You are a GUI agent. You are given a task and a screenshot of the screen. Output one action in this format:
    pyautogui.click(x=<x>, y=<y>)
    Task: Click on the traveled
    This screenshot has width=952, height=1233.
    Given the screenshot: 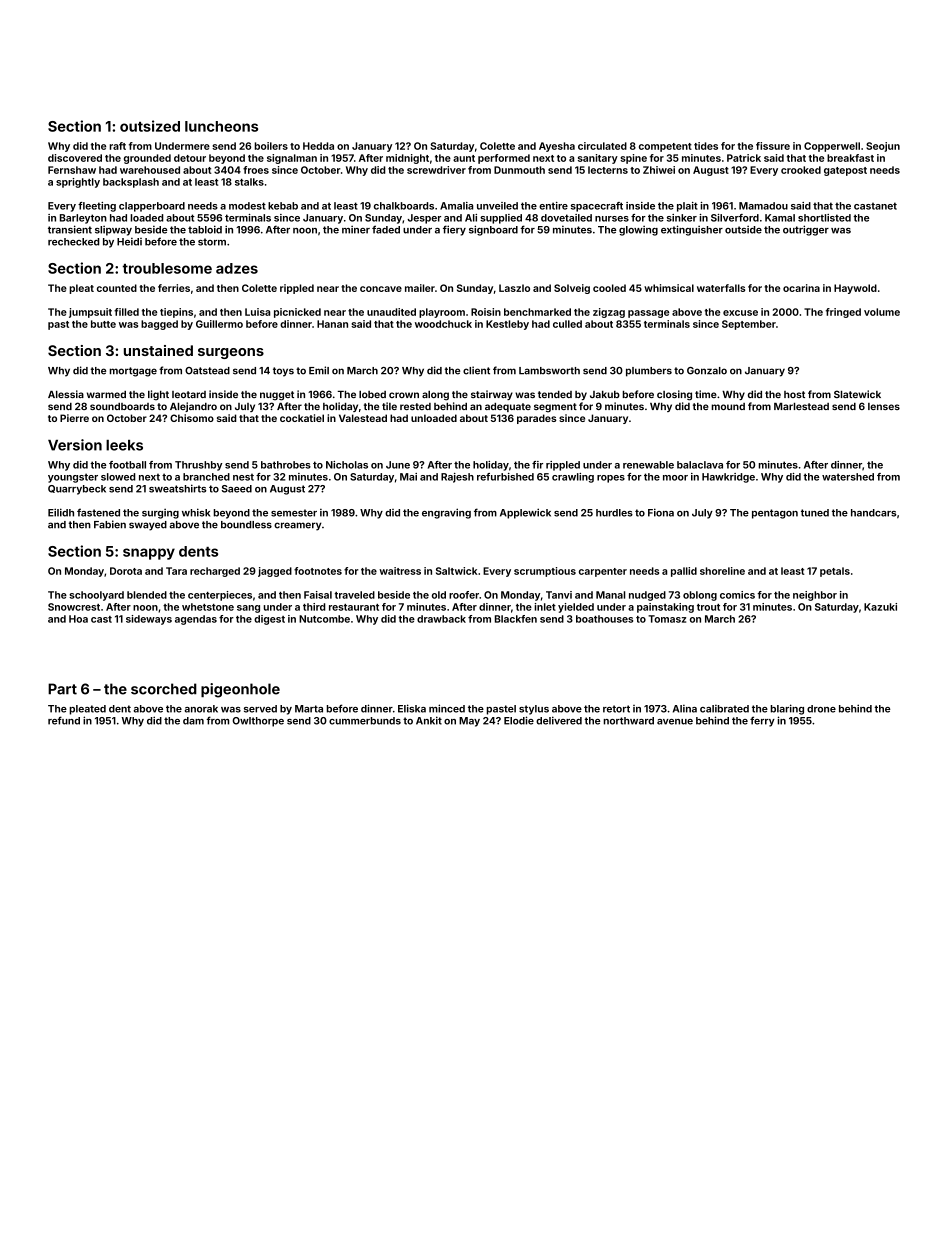 What is the action you would take?
    pyautogui.click(x=355, y=595)
